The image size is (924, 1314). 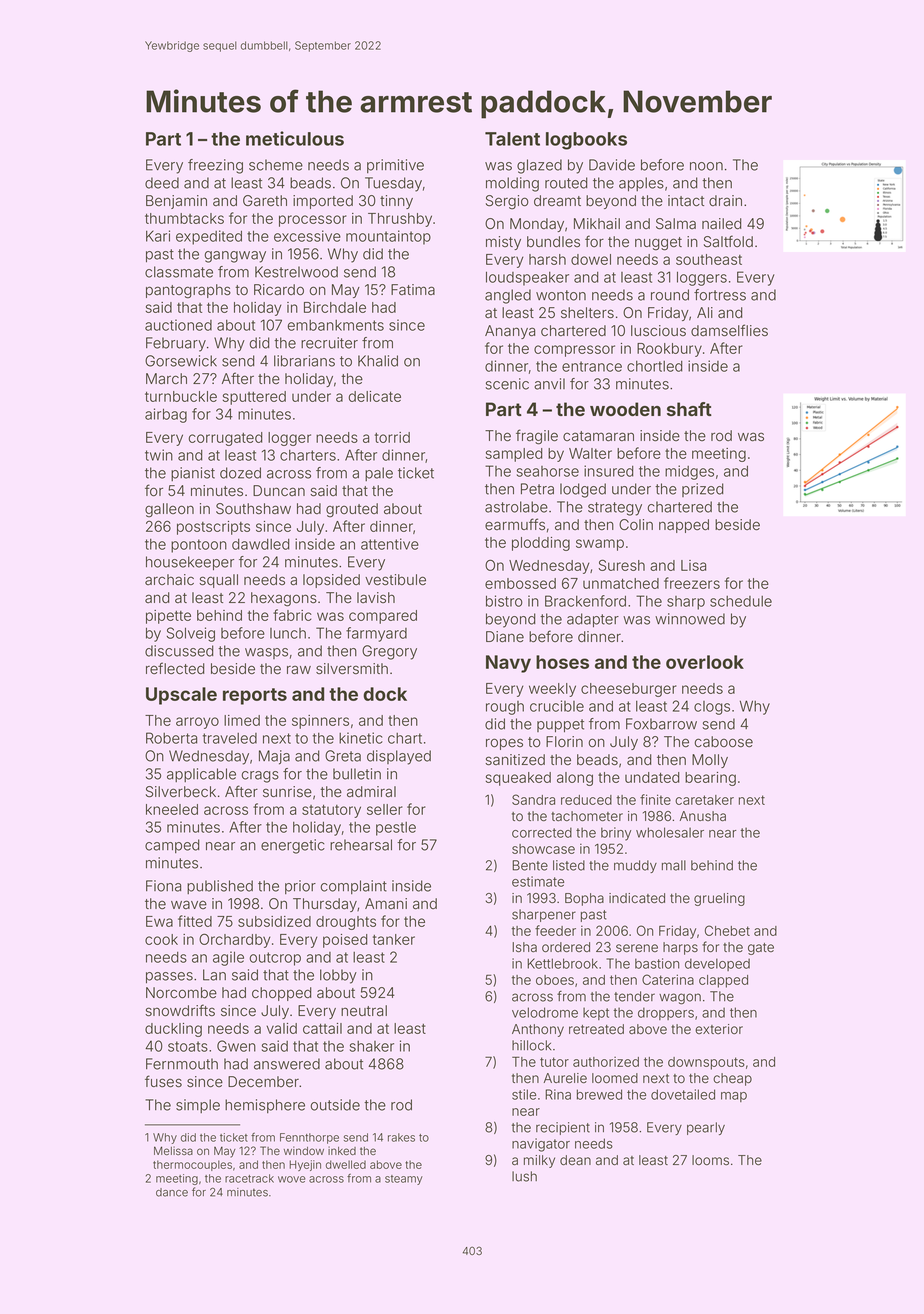 I want to click on reflected, so click(x=175, y=668).
